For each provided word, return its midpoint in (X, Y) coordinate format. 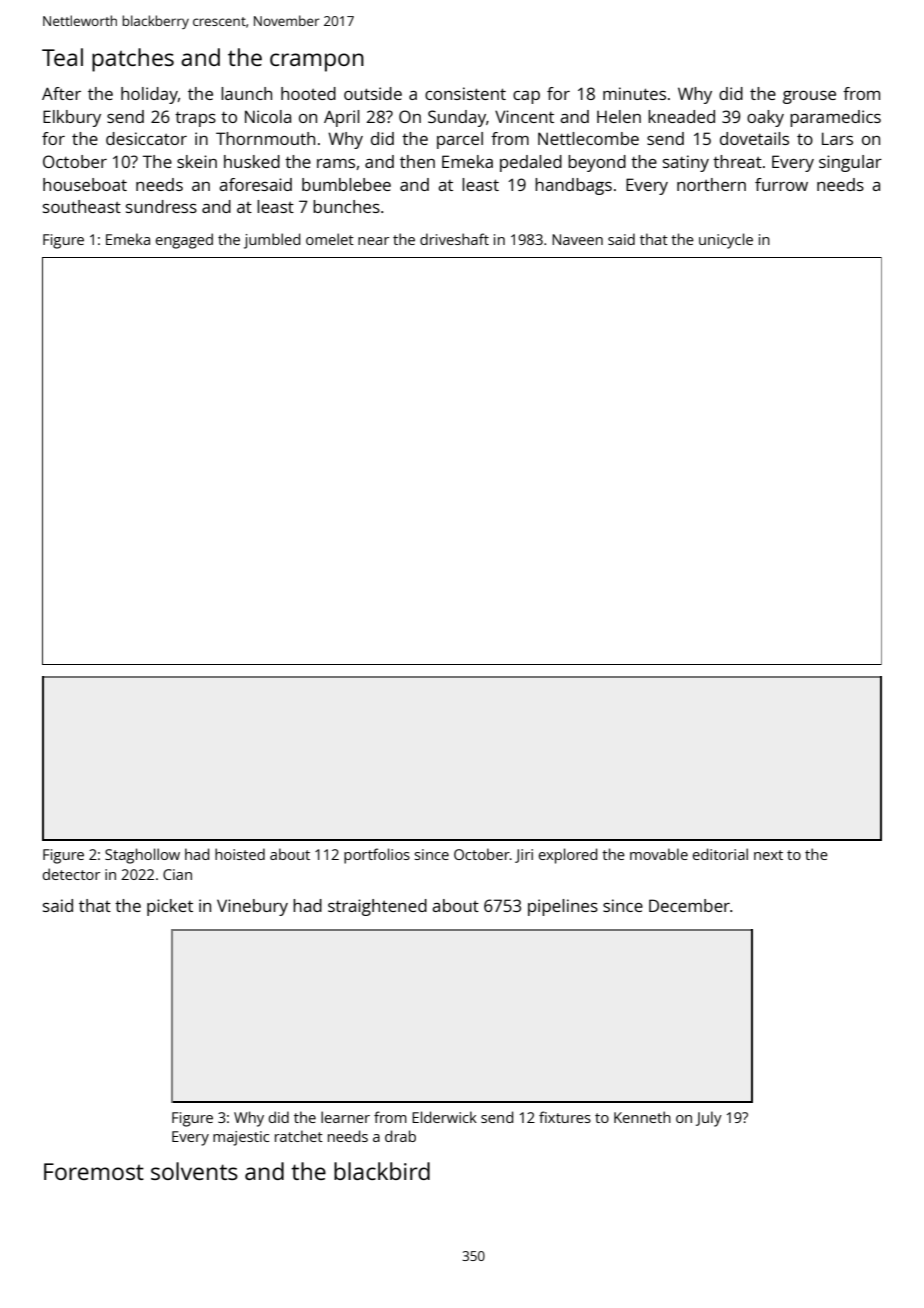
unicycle (726, 241)
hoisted (240, 854)
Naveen (577, 239)
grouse (809, 97)
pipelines (563, 907)
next (768, 855)
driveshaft (454, 239)
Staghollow (142, 856)
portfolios (377, 856)
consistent (465, 93)
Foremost (94, 1171)
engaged (184, 241)
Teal (62, 57)
